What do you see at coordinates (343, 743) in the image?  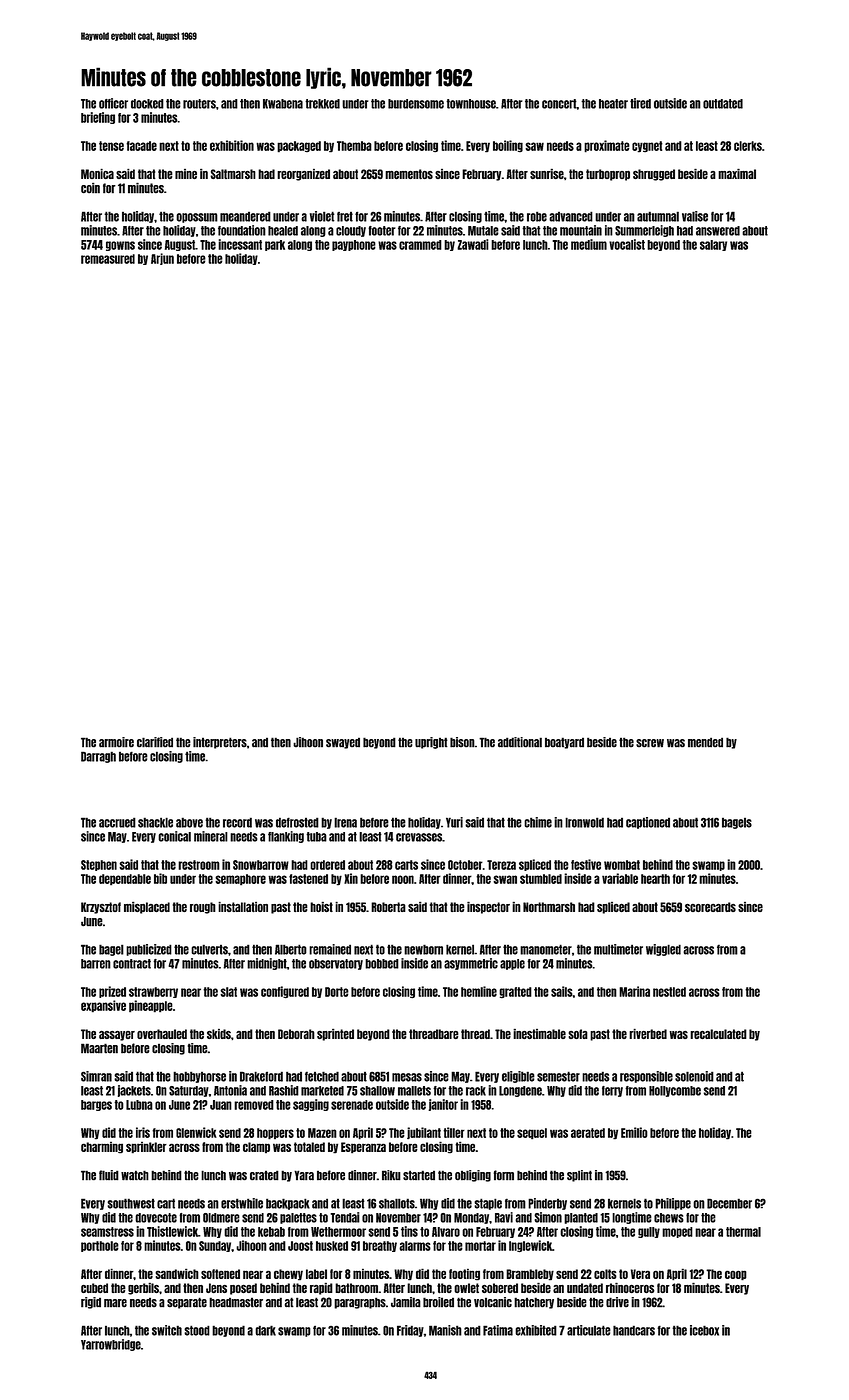 I see `swayed` at bounding box center [343, 743].
